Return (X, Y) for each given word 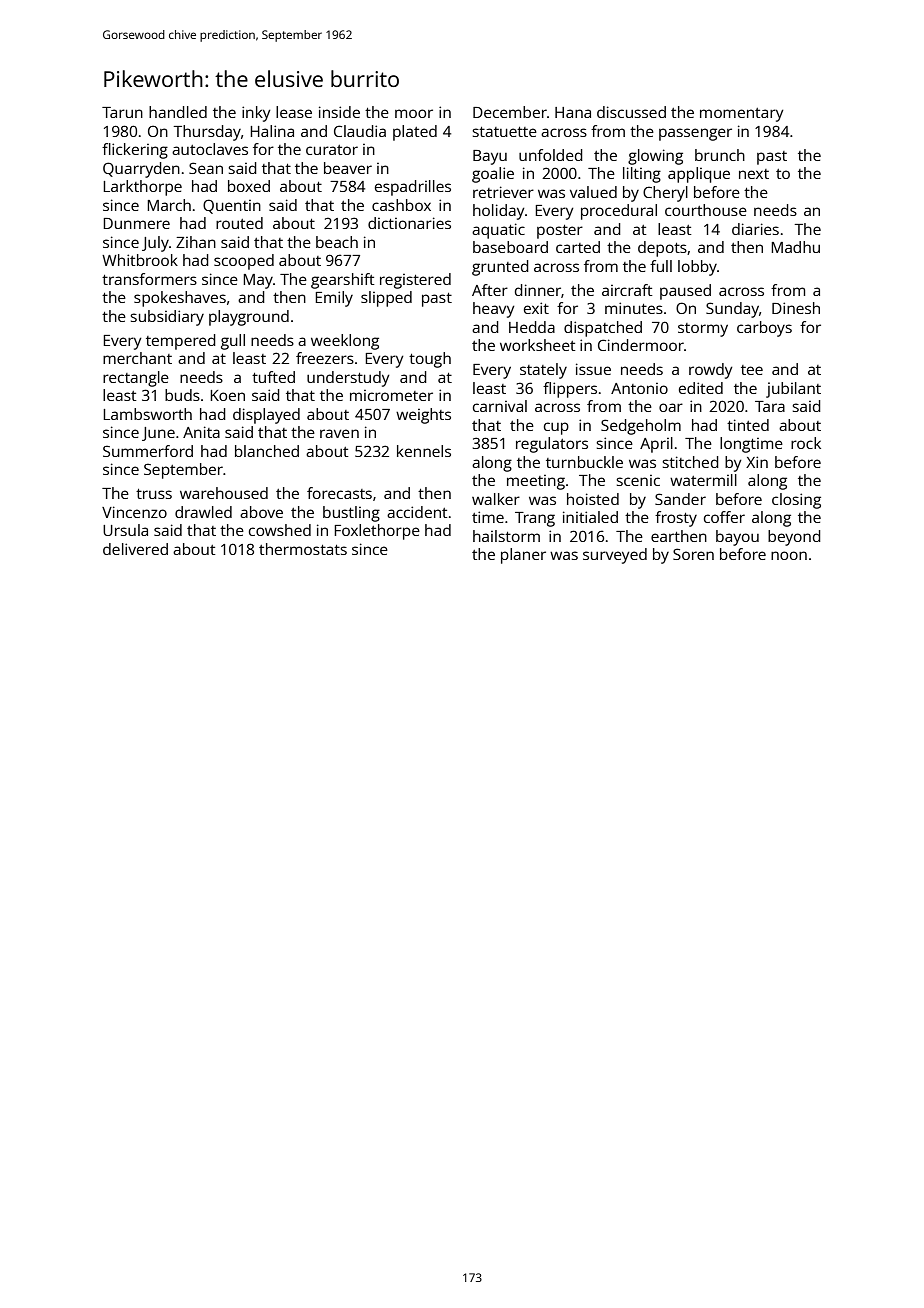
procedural (619, 212)
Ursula (125, 530)
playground (249, 318)
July (155, 244)
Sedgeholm (641, 427)
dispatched (603, 329)
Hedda (532, 327)
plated (415, 133)
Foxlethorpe (377, 532)
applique (699, 175)
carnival (500, 406)
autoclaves (210, 149)
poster (560, 232)
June (158, 434)
